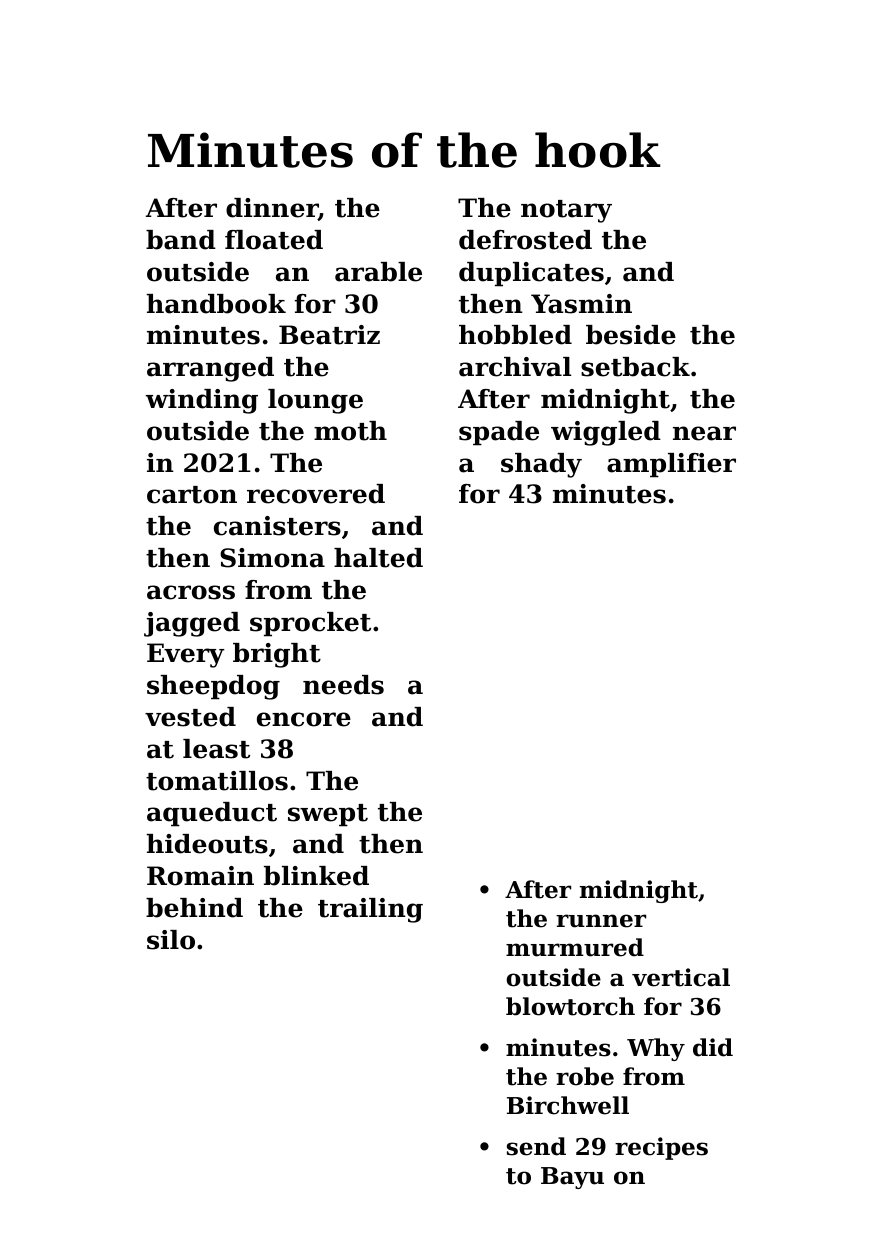 This page has width=882, height=1252. Describe the element at coordinates (541, 465) in the page. I see `shady` at that location.
